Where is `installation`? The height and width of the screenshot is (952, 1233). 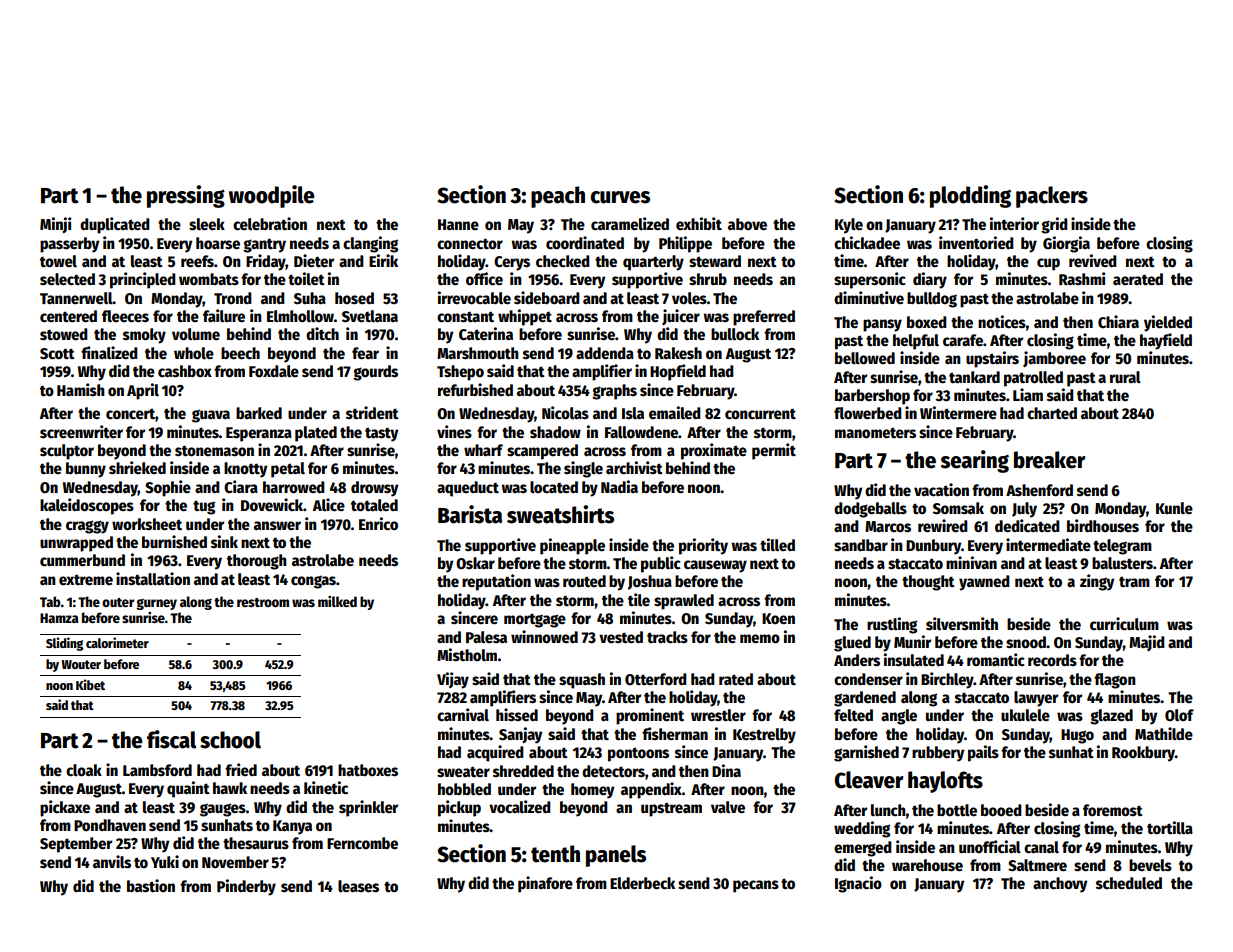 installation is located at coordinates (153, 579).
